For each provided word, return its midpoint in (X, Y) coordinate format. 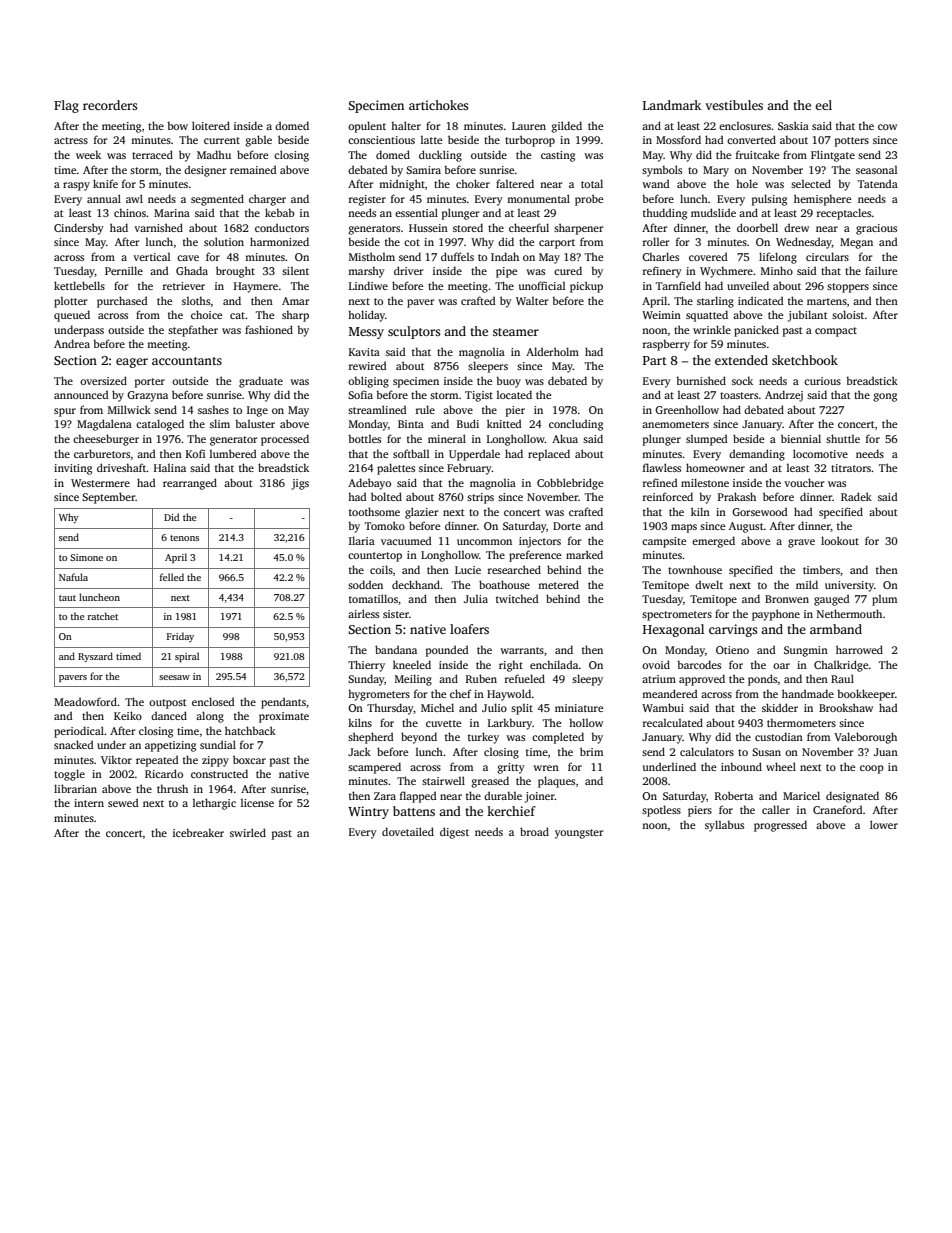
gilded (566, 127)
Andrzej (784, 396)
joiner (540, 797)
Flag (66, 106)
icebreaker (198, 832)
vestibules (734, 105)
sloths (196, 300)
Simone (86, 557)
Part (655, 360)
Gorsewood (759, 511)
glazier (422, 513)
